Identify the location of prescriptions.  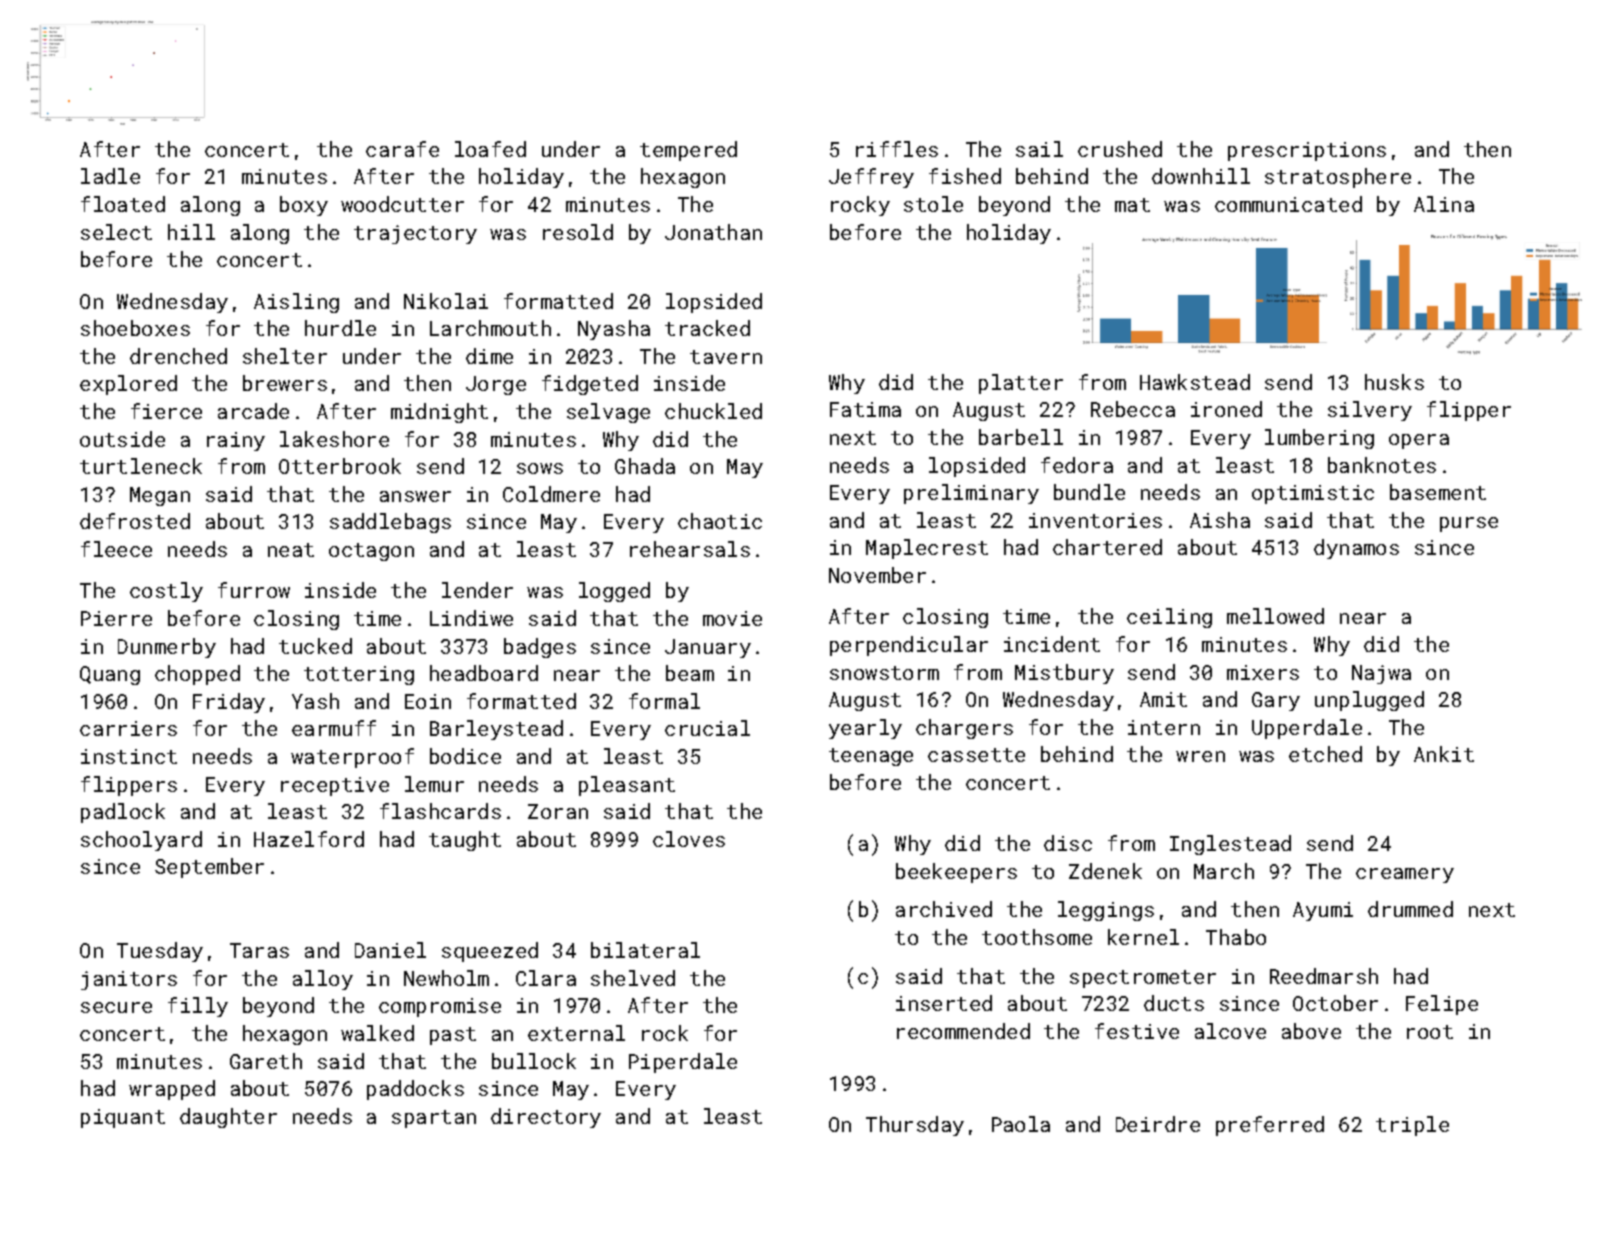
(1307, 151).
